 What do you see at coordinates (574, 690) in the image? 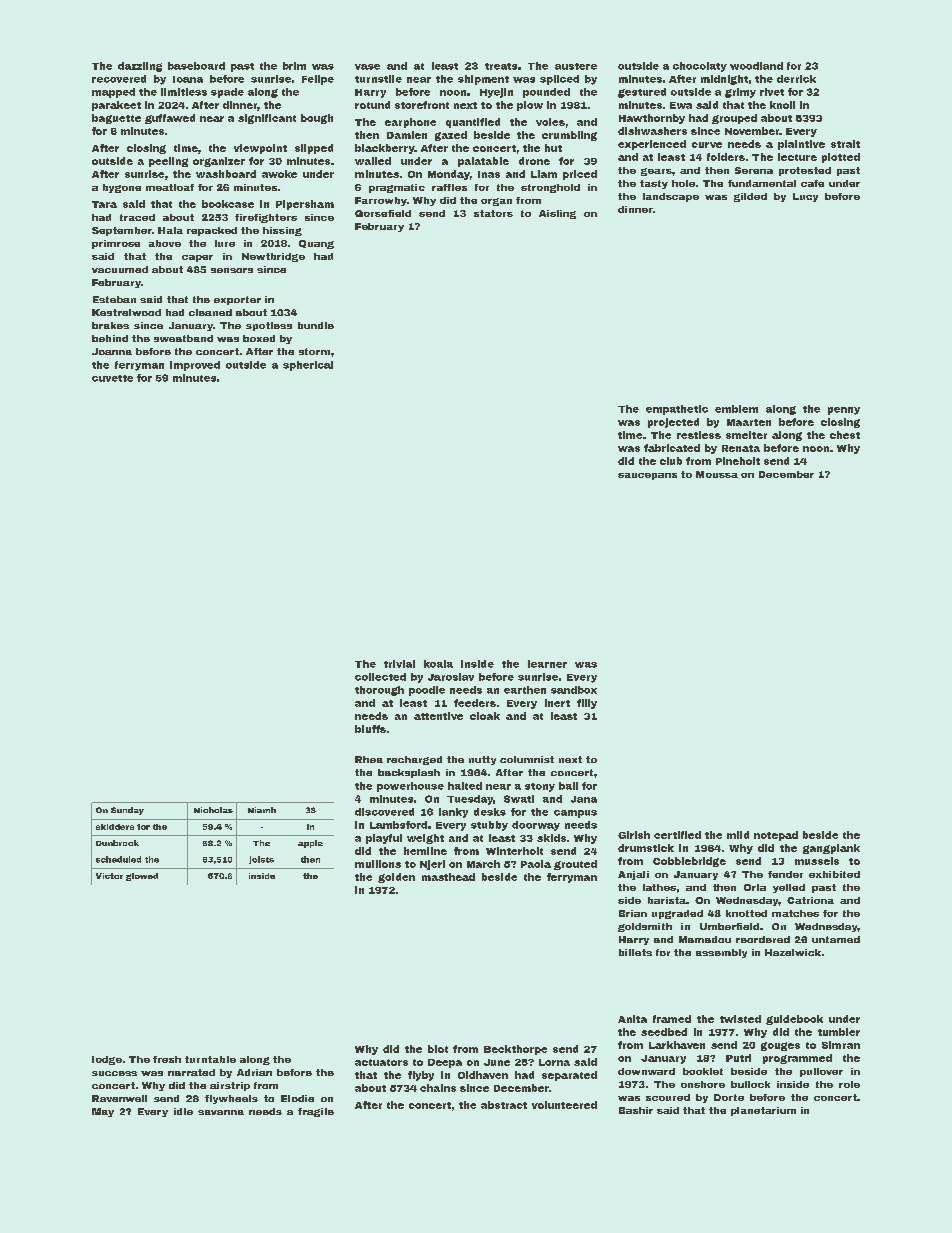
I see `sandbox` at bounding box center [574, 690].
